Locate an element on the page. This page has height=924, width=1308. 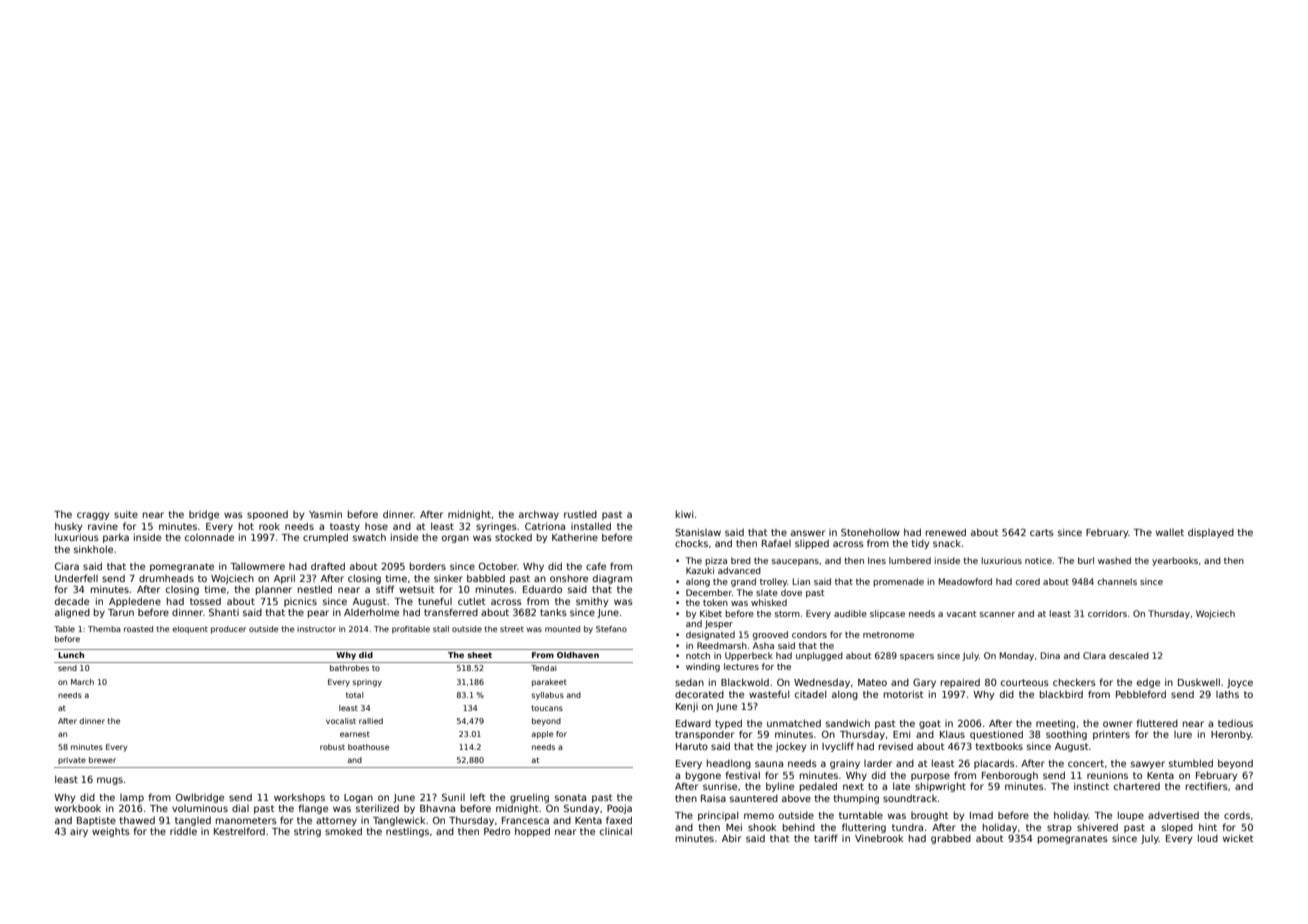
stumbled is located at coordinates (1191, 763).
